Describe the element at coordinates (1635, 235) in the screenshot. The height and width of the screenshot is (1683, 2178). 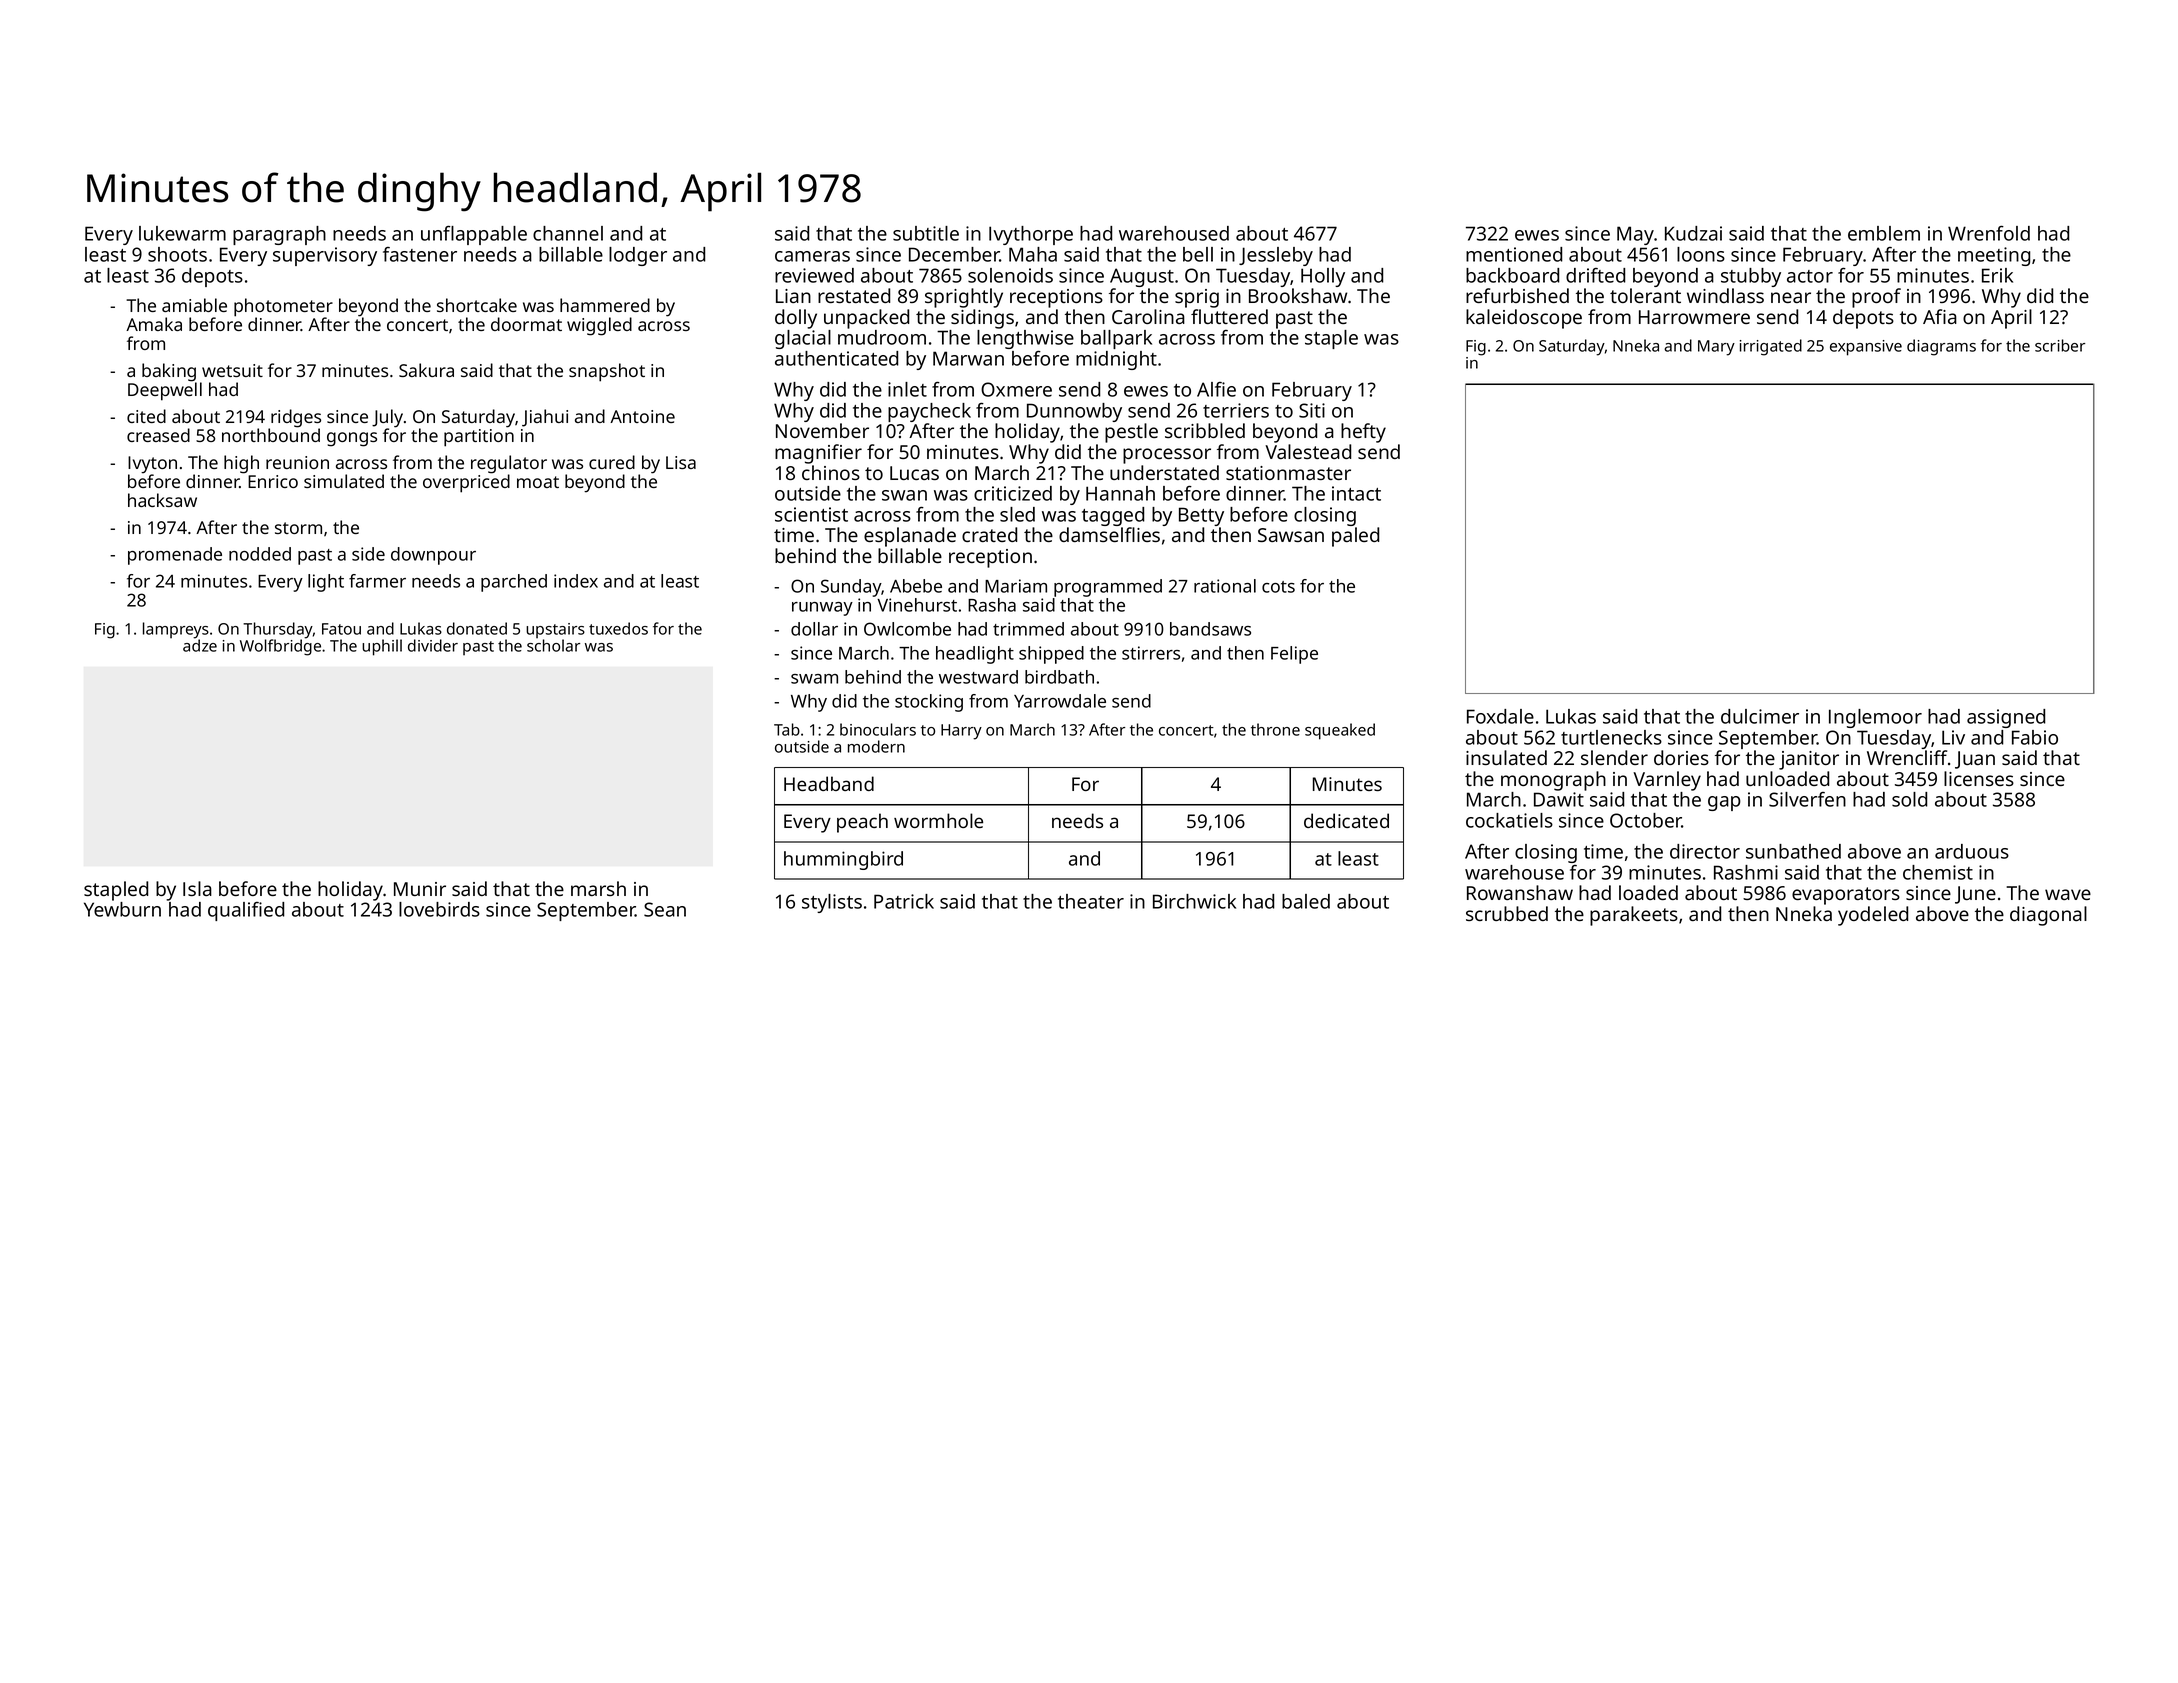
I see `May` at that location.
